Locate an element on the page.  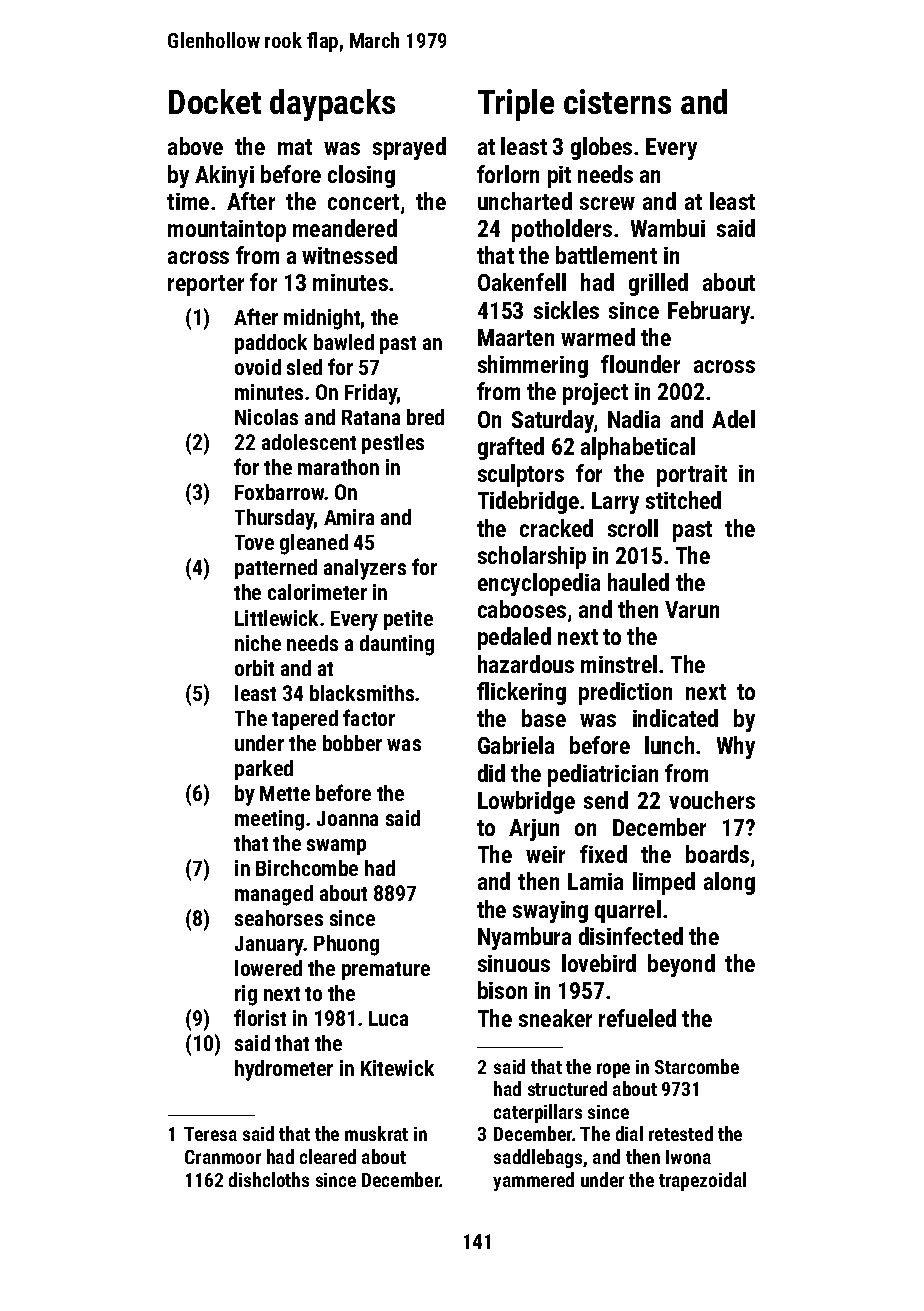
cisterns is located at coordinates (617, 101).
